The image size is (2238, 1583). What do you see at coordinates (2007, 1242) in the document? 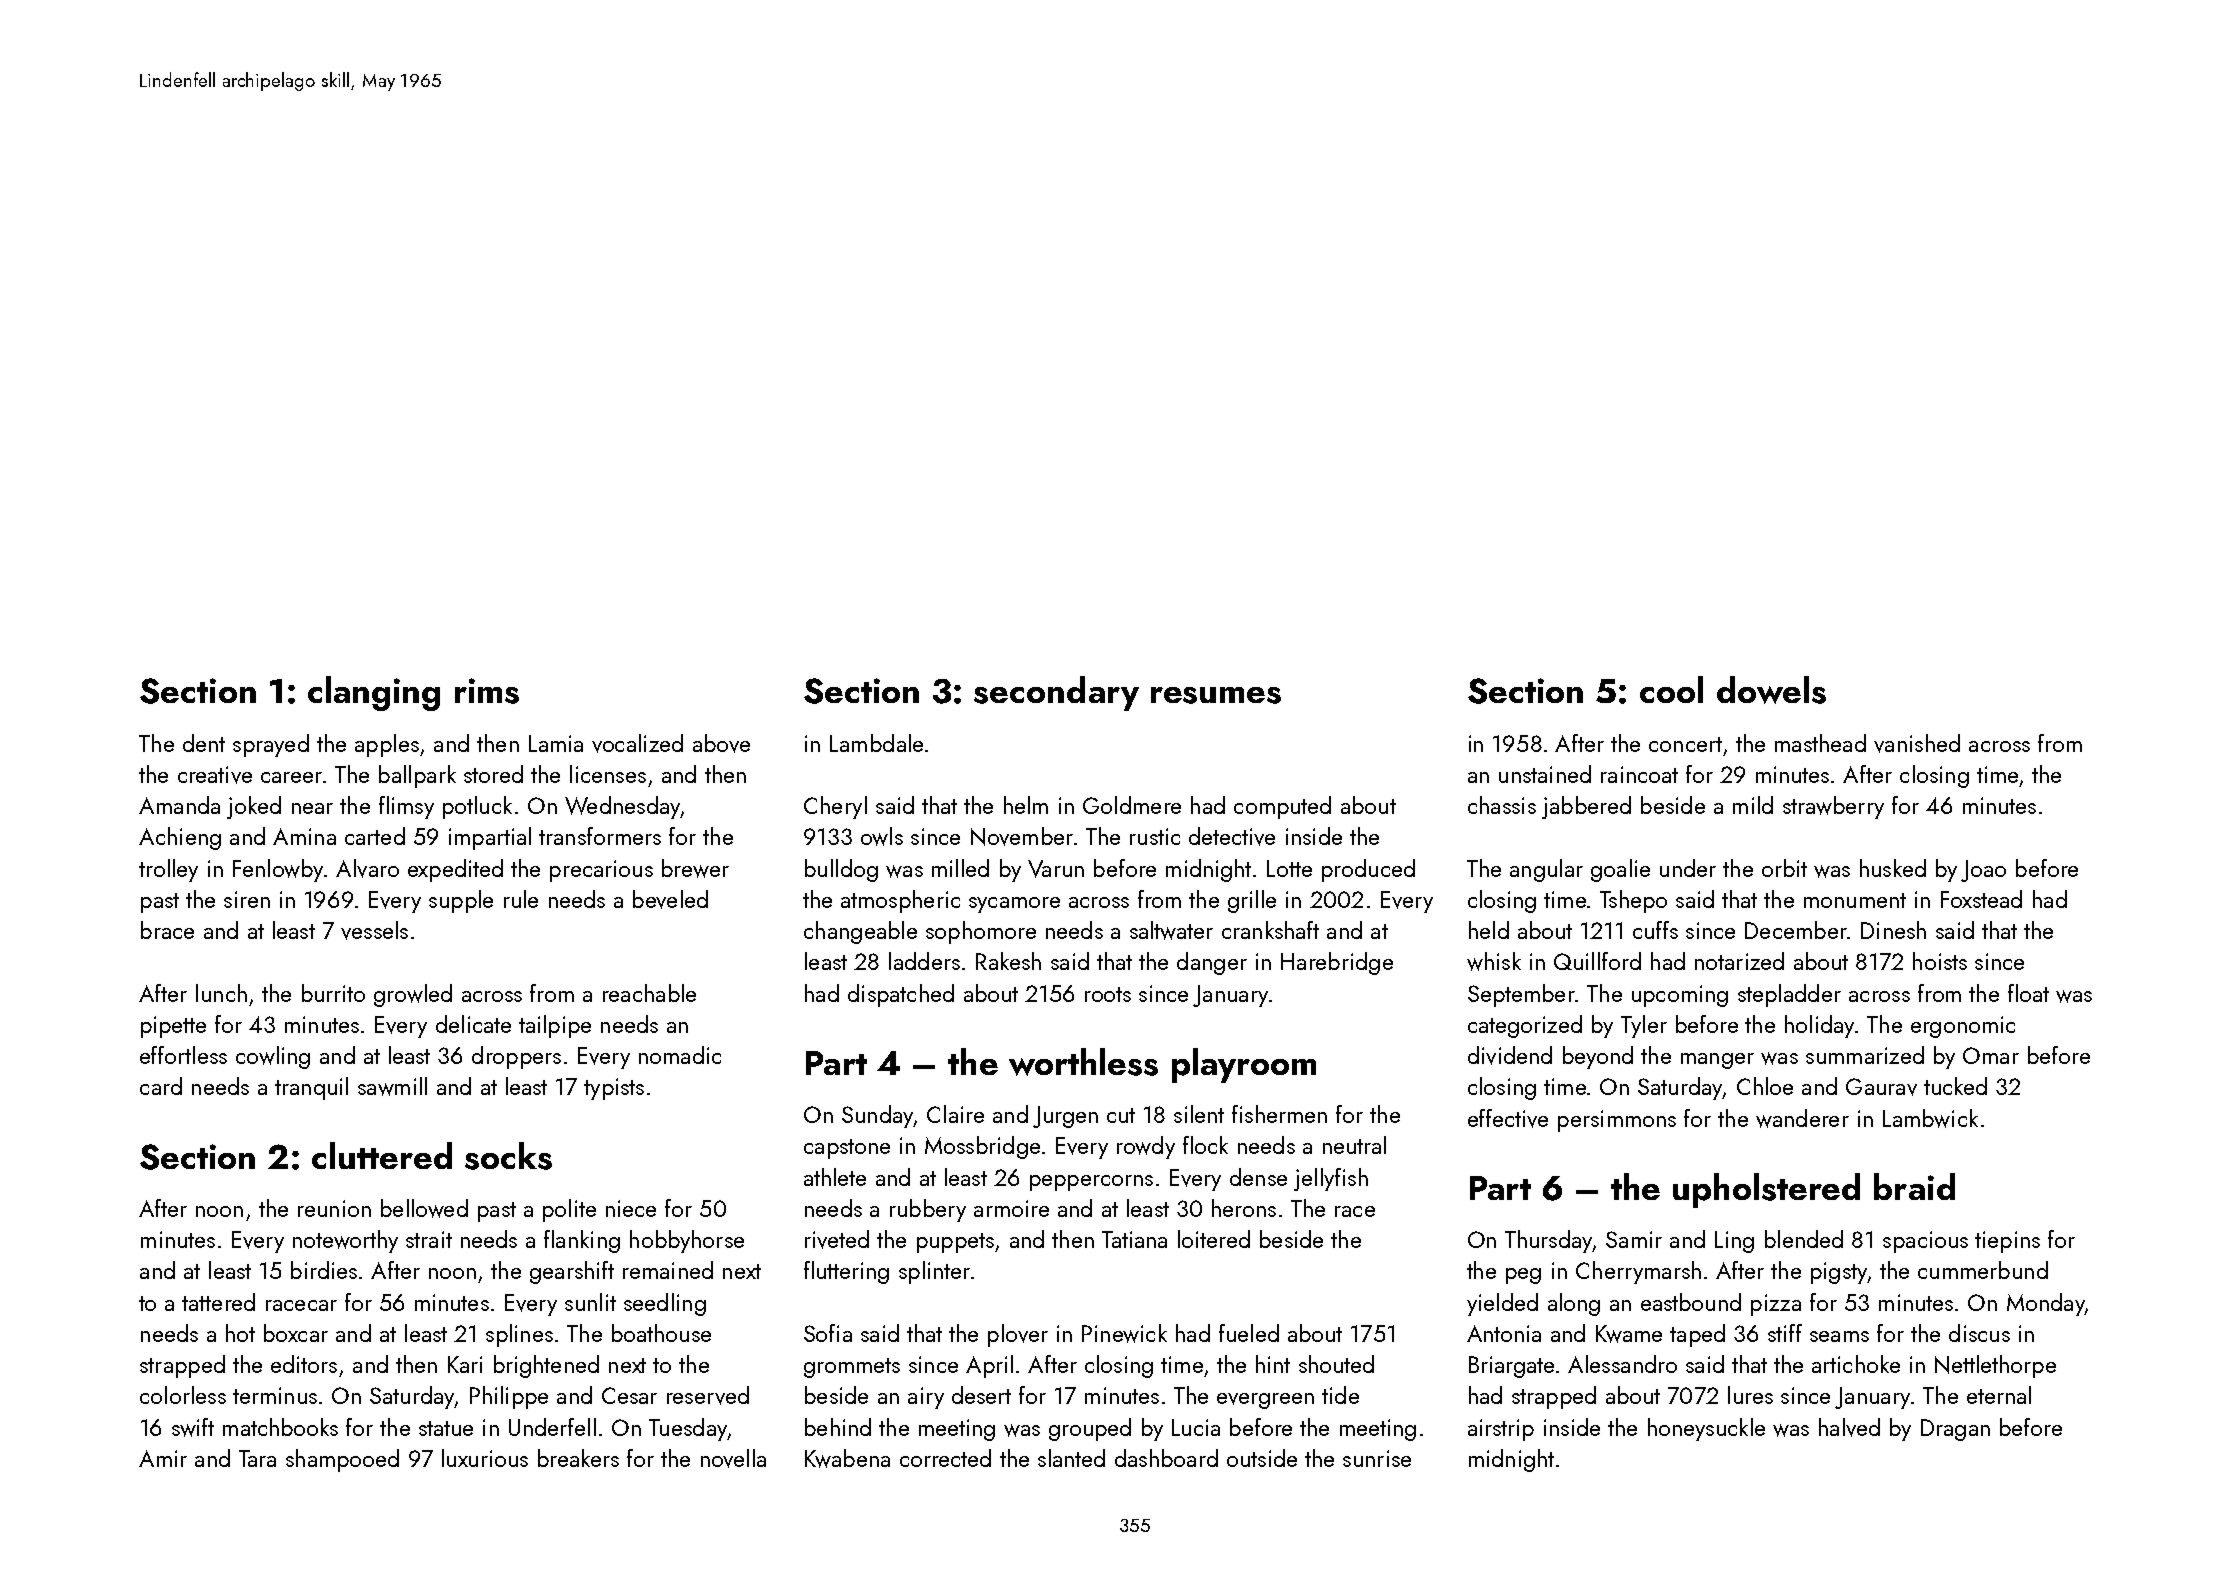
I see `tiepins` at bounding box center [2007, 1242].
